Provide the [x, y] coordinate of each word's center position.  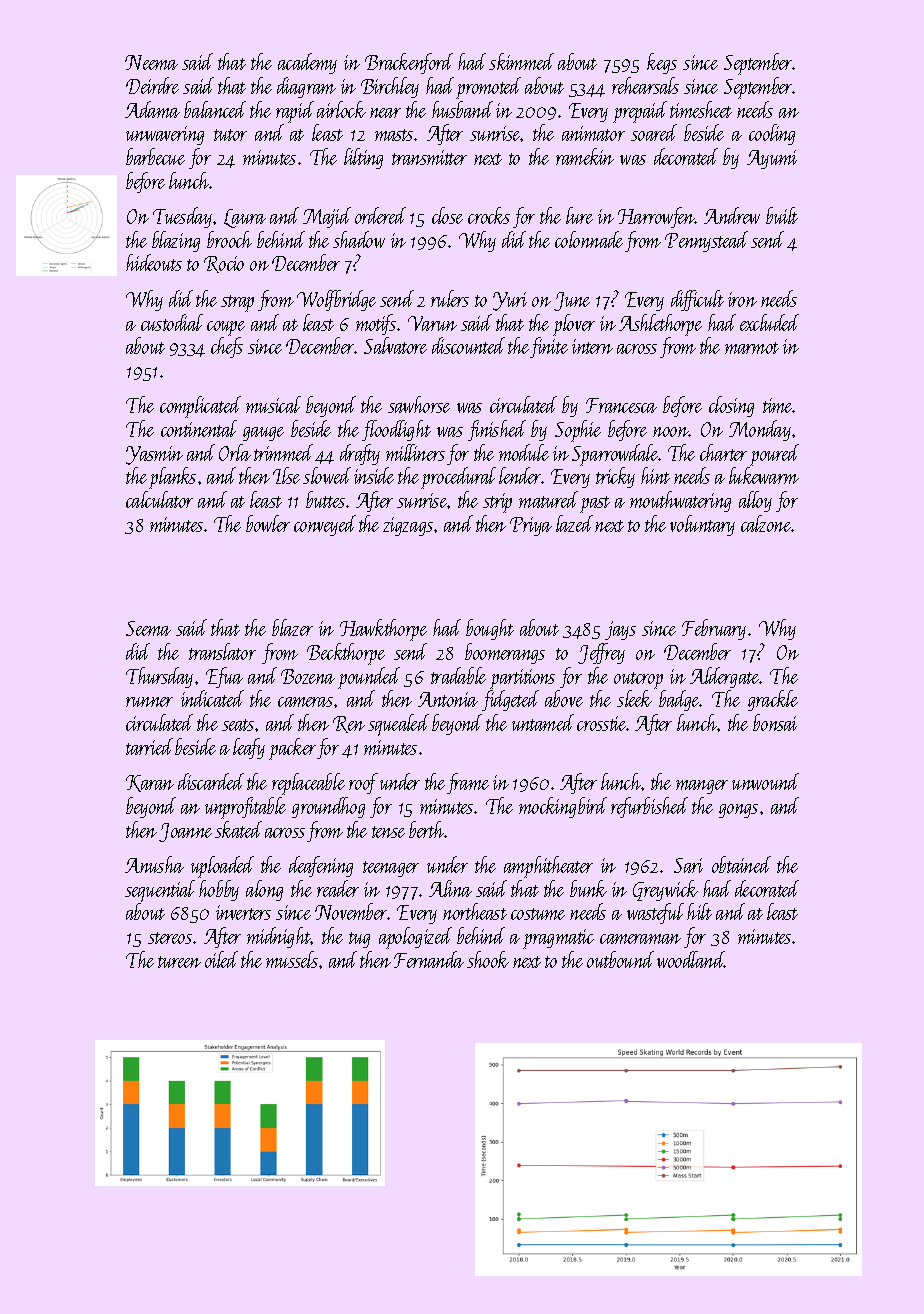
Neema [151, 62]
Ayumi [772, 159]
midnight [279, 937]
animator [593, 133]
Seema [148, 628]
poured [774, 455]
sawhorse [419, 404]
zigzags [408, 526]
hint [655, 475]
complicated [200, 407]
